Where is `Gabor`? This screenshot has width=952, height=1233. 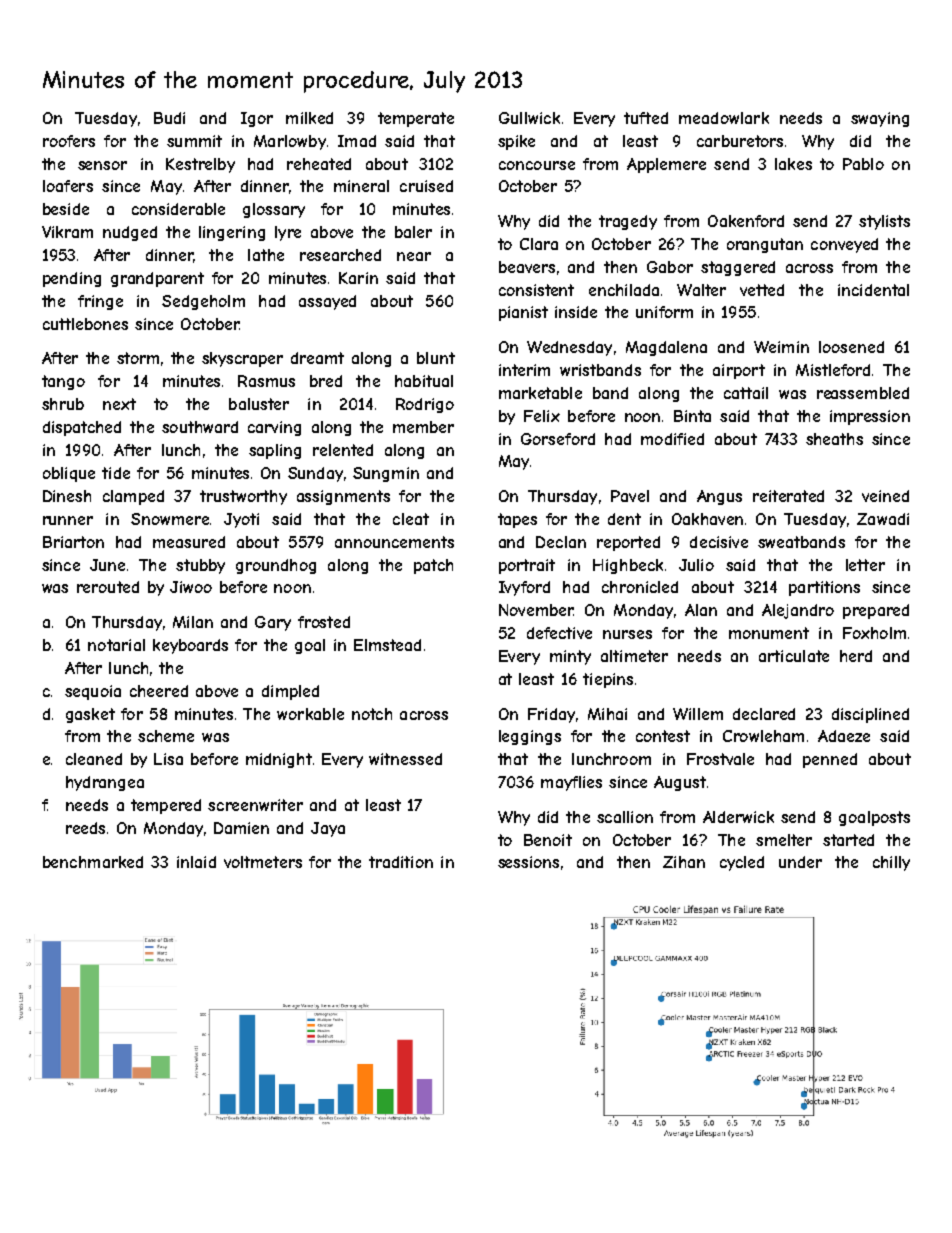 Gabor is located at coordinates (670, 267).
